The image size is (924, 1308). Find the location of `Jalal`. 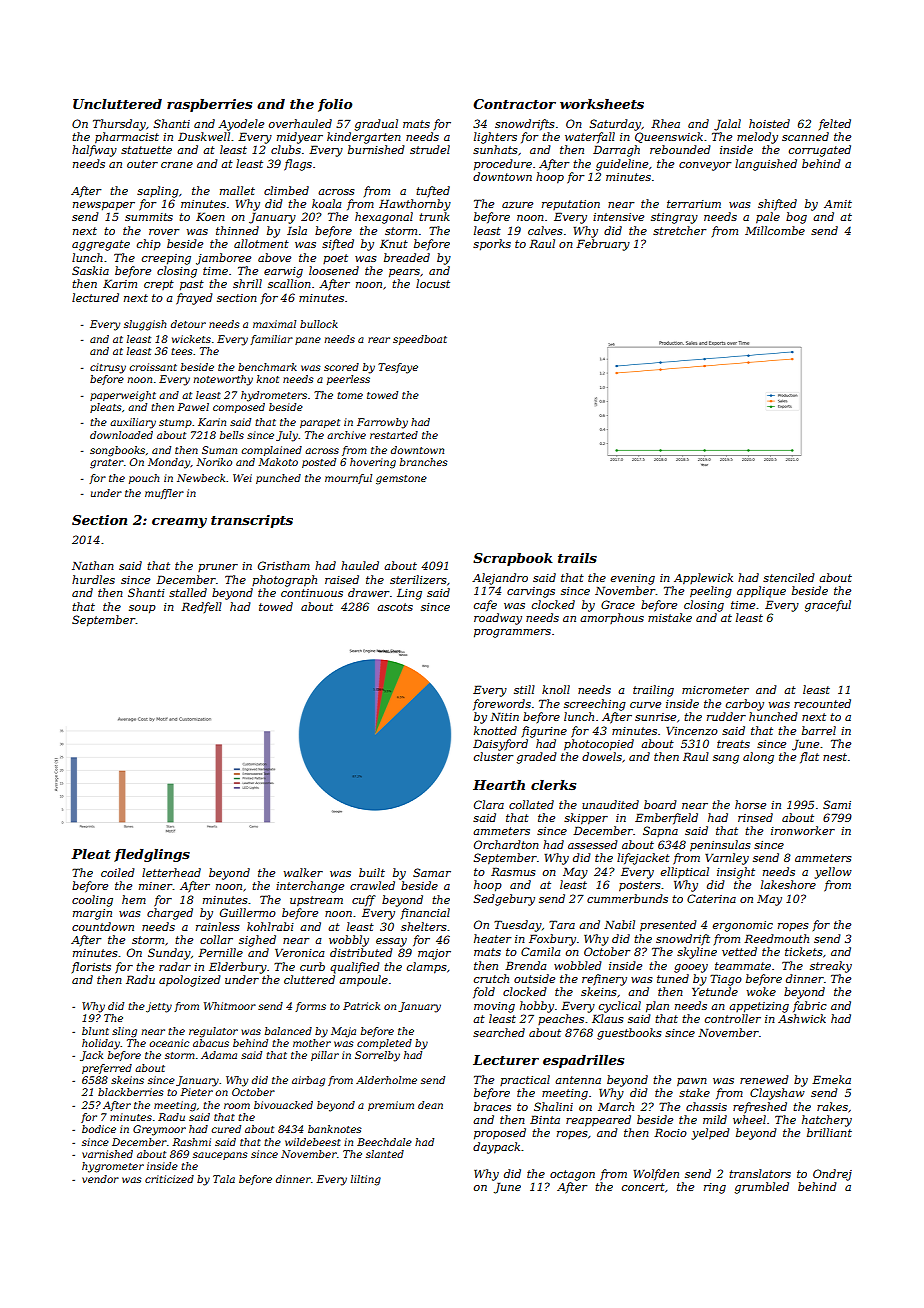

Jalal is located at coordinates (727, 125).
